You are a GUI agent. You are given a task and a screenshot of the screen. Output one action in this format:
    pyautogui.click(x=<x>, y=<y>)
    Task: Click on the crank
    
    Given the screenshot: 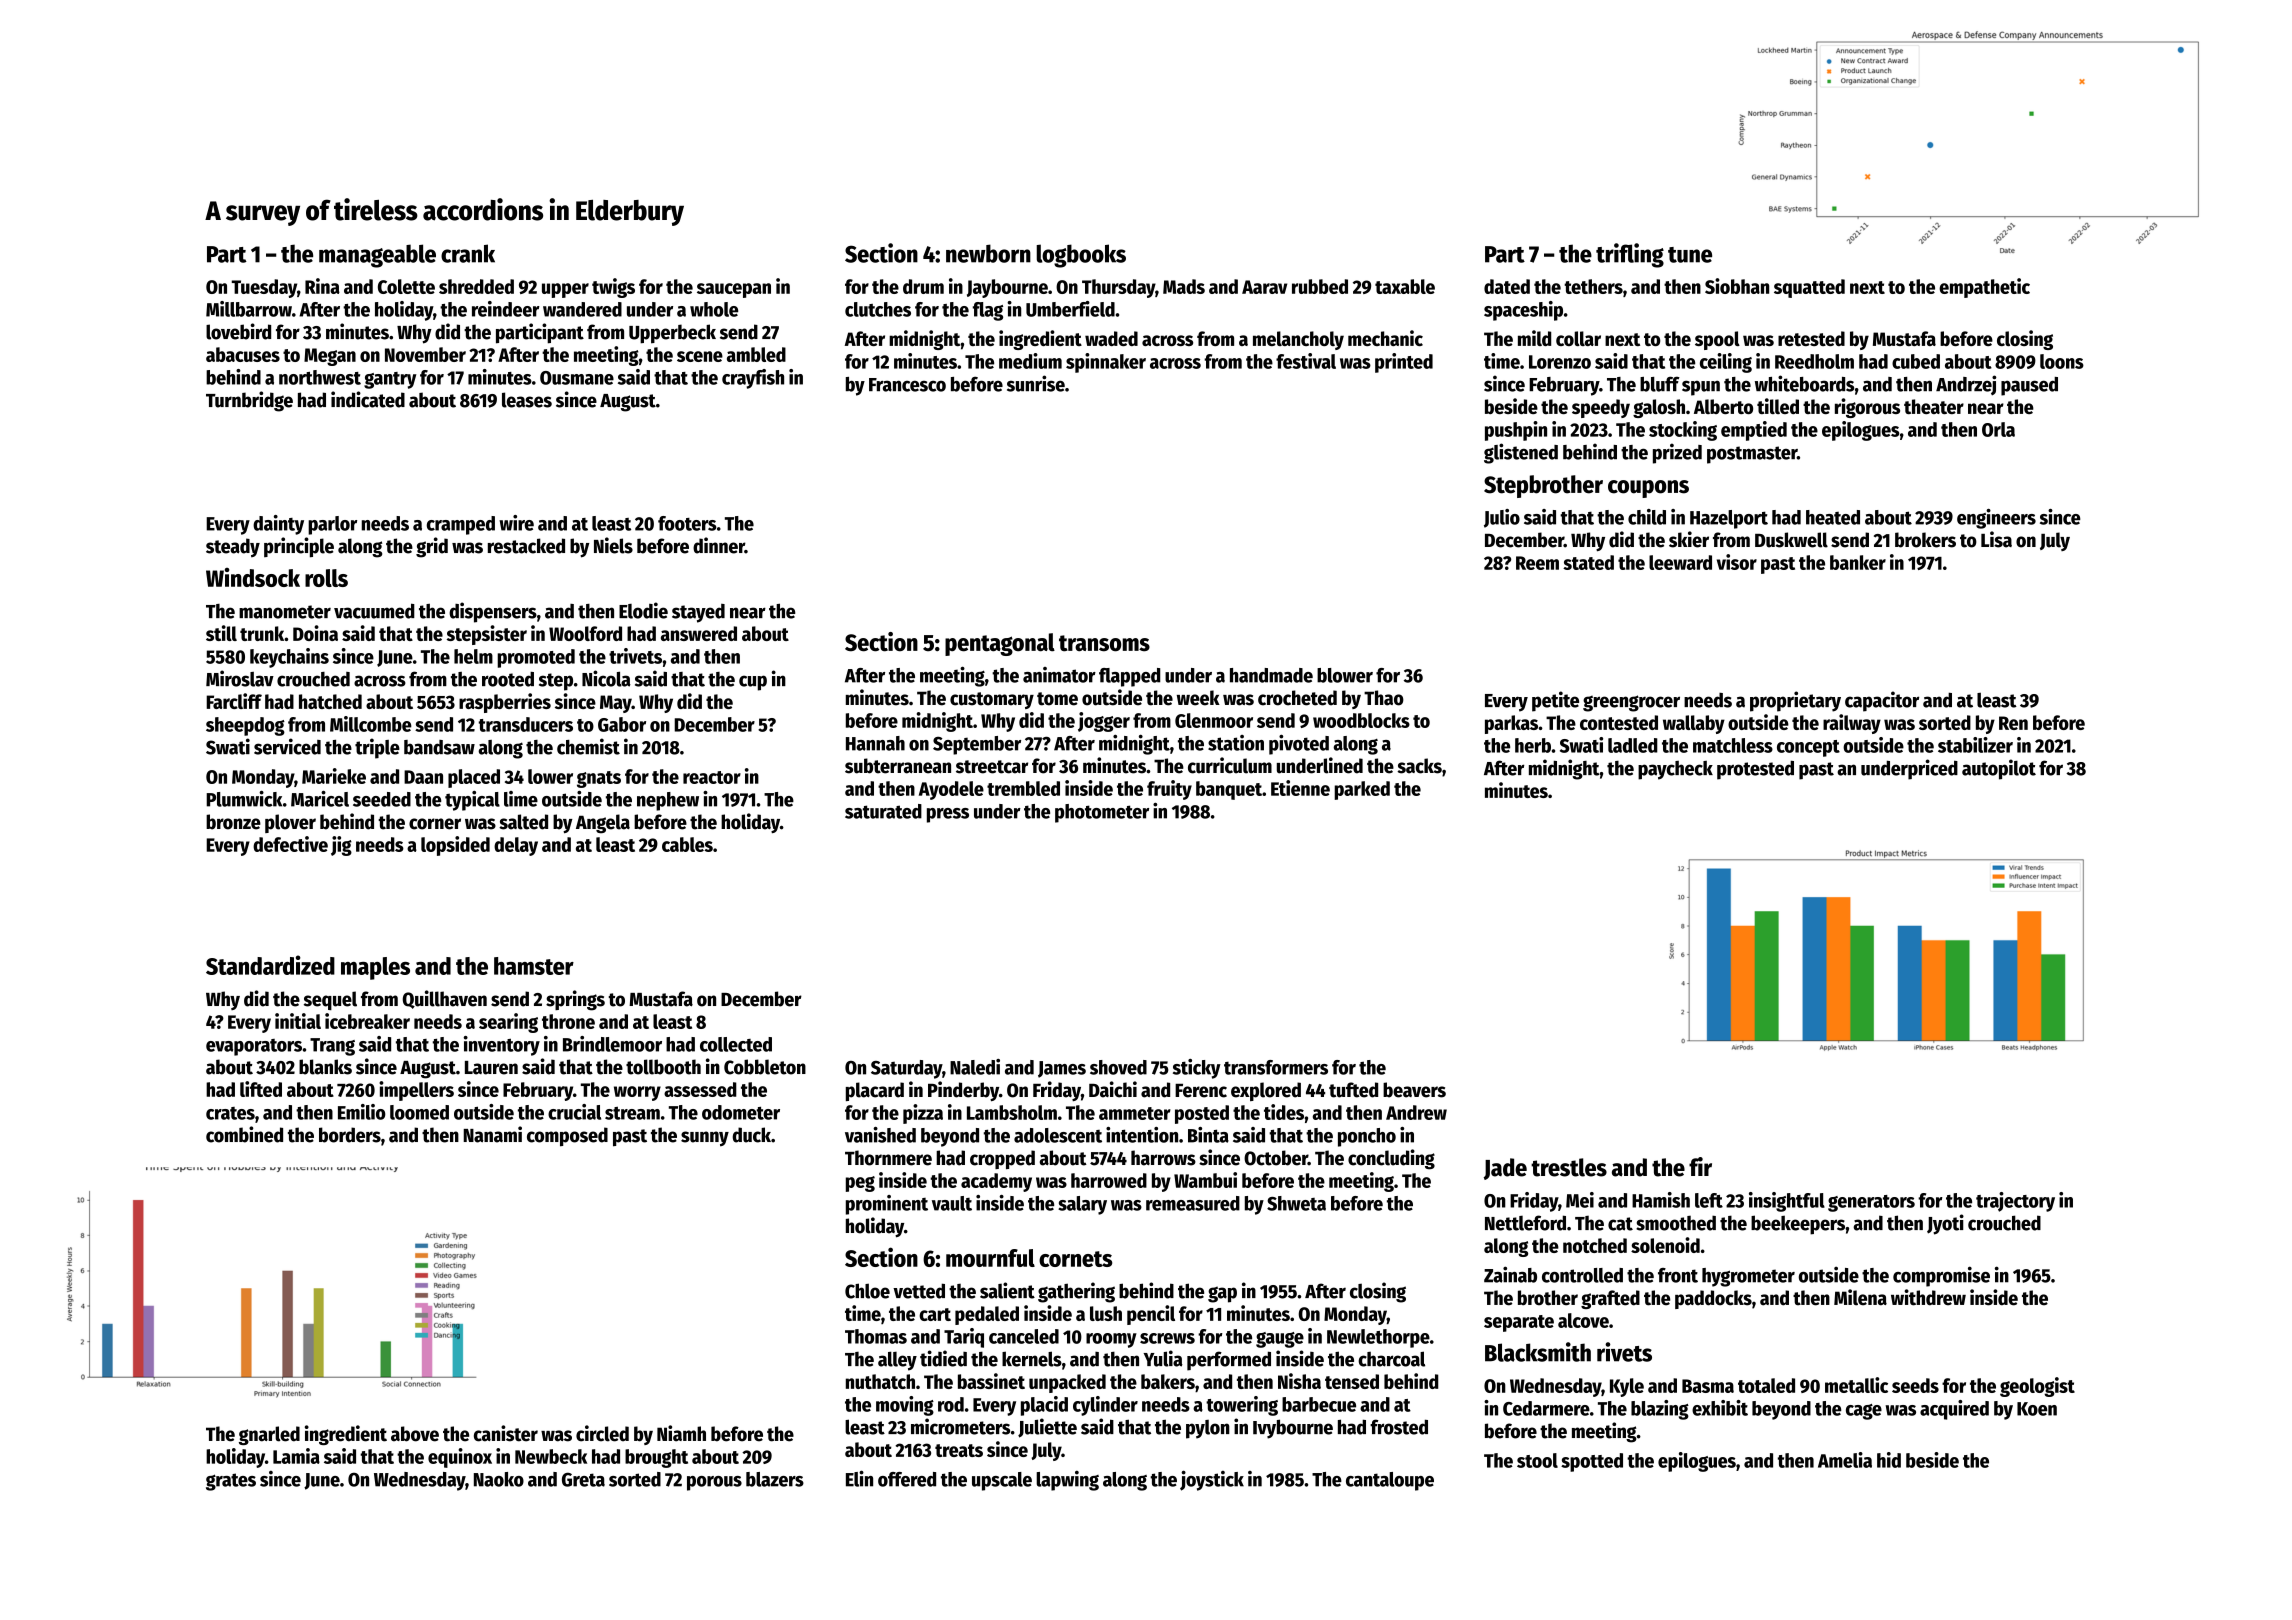 What is the action you would take?
    pyautogui.click(x=468, y=253)
